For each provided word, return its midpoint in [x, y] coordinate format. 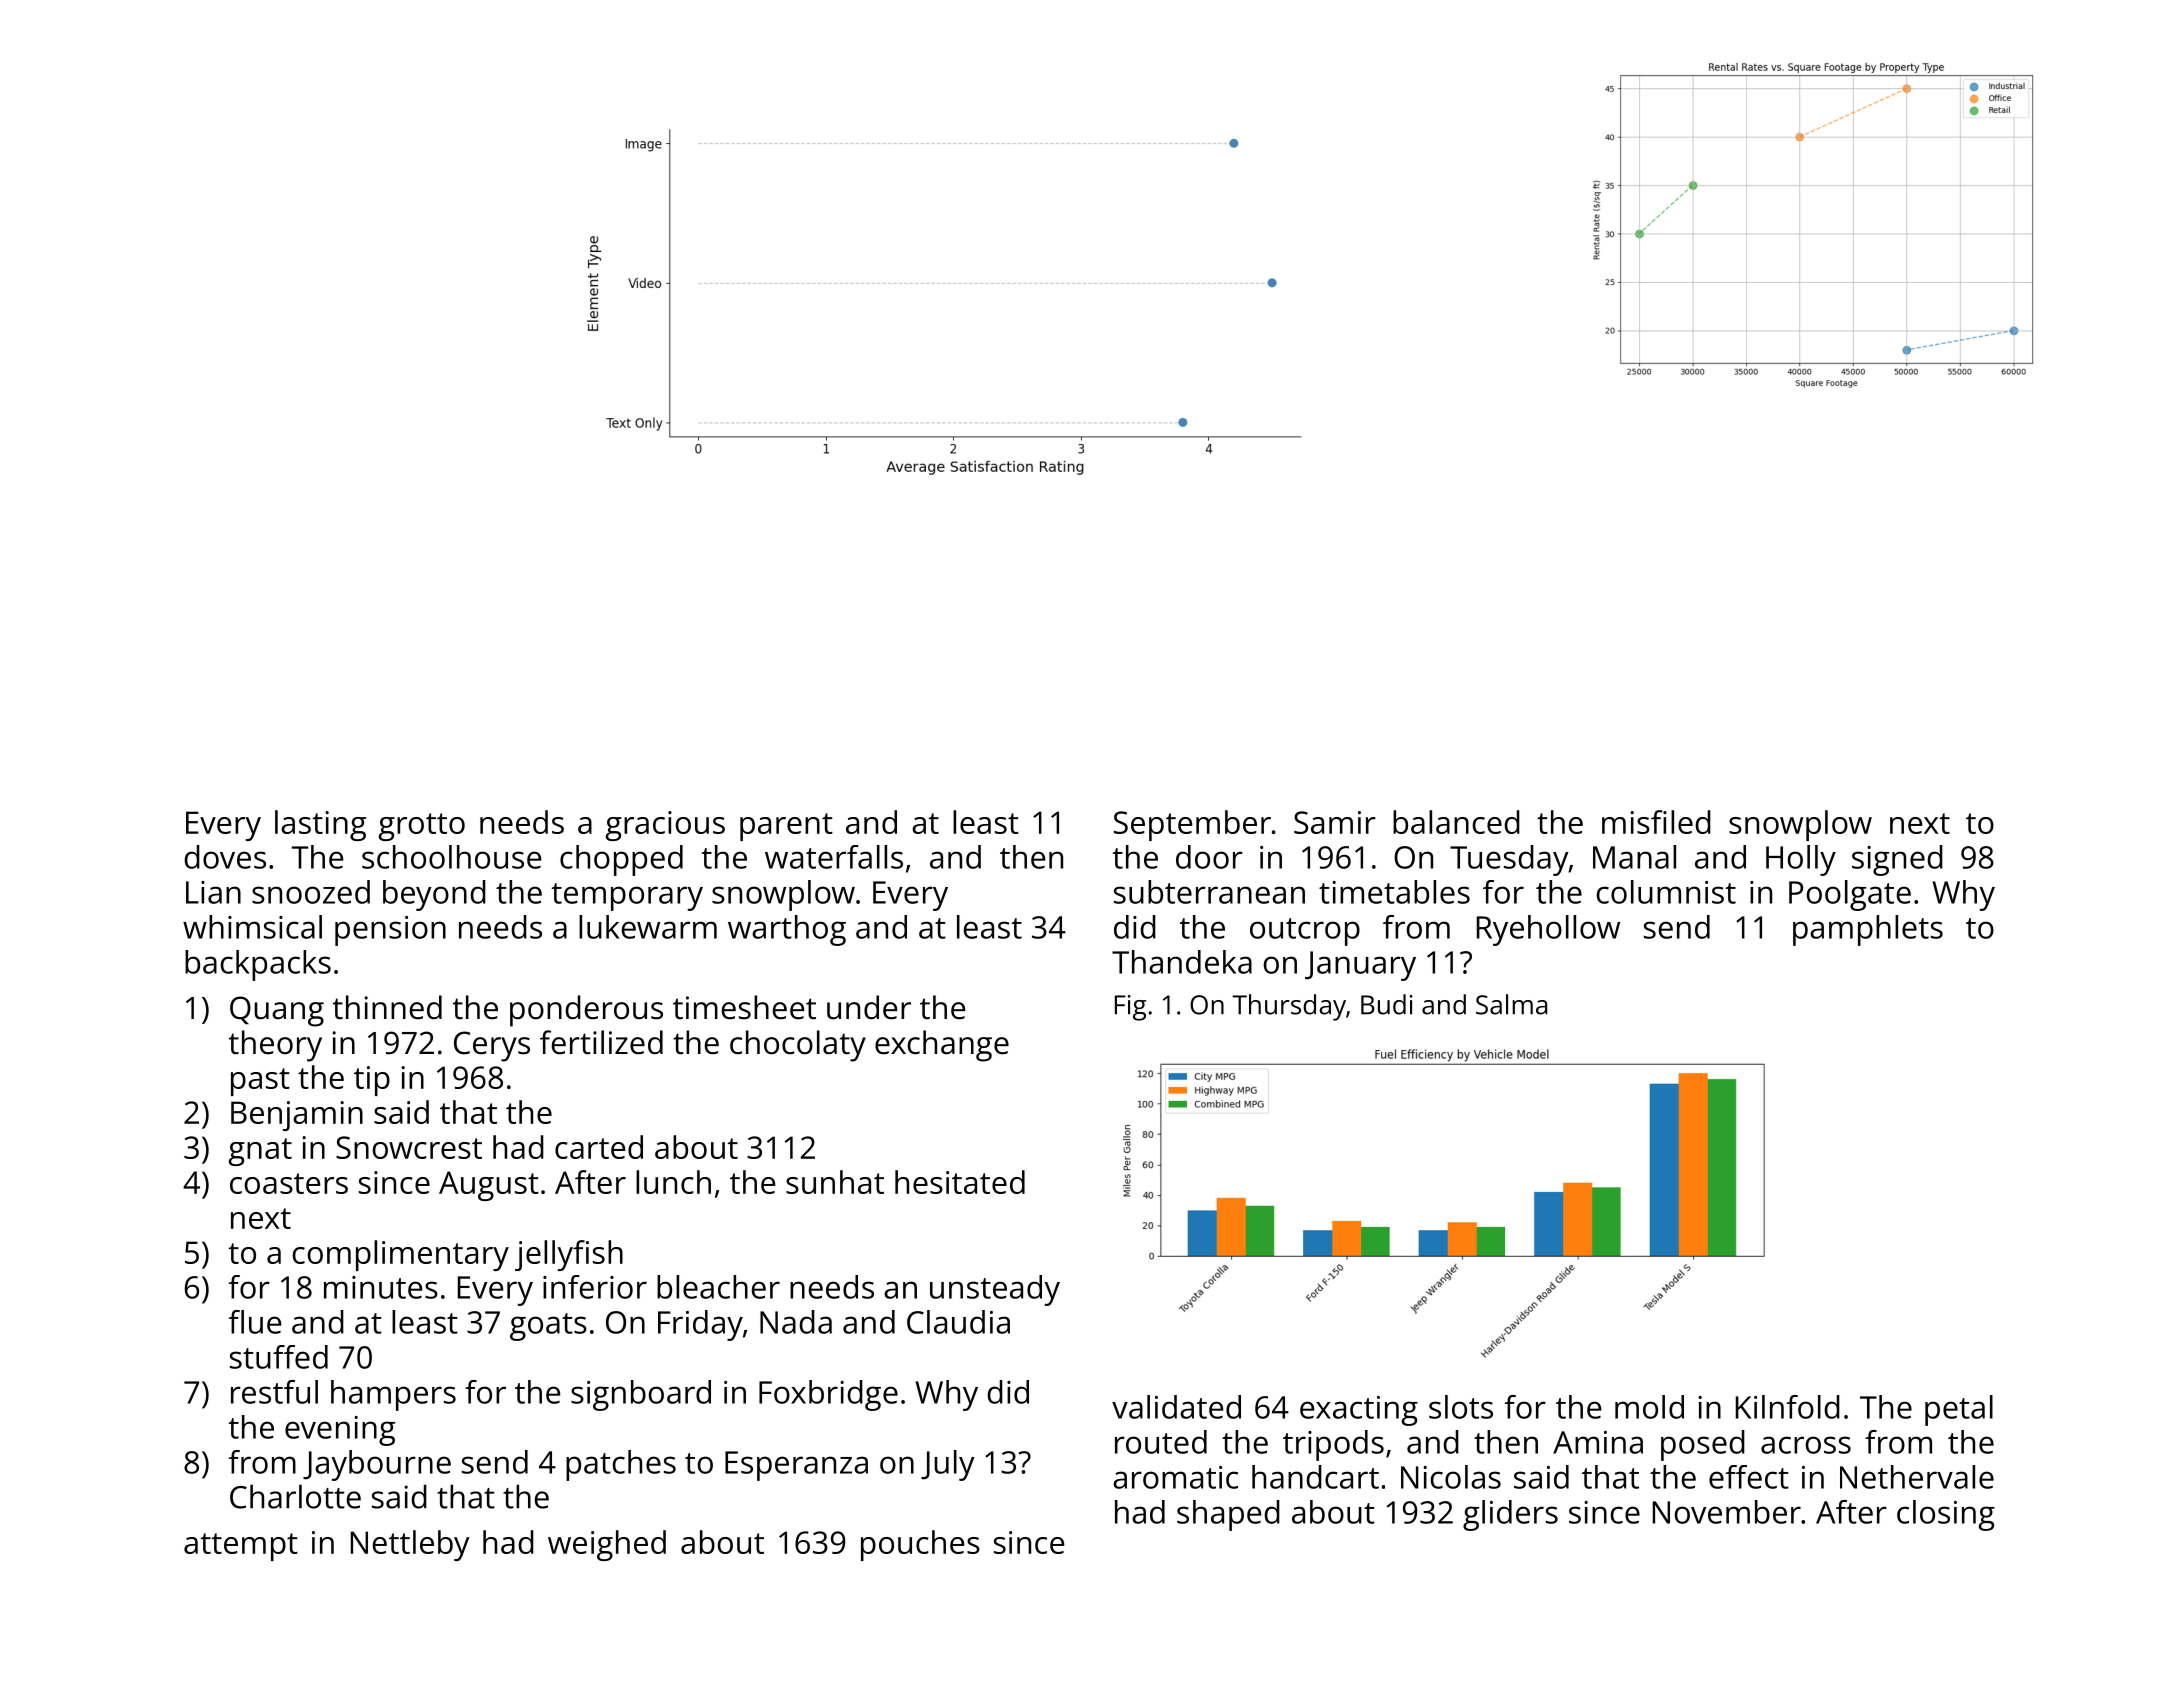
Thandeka [1182, 962]
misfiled [1656, 822]
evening [340, 1431]
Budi [1387, 1004]
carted [599, 1147]
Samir [1335, 822]
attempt [241, 1547]
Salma [1511, 1004]
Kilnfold [1788, 1407]
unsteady [995, 1290]
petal [1959, 1410]
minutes [381, 1287]
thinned [387, 1007]
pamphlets [1868, 930]
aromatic [1175, 1477]
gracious [665, 826]
